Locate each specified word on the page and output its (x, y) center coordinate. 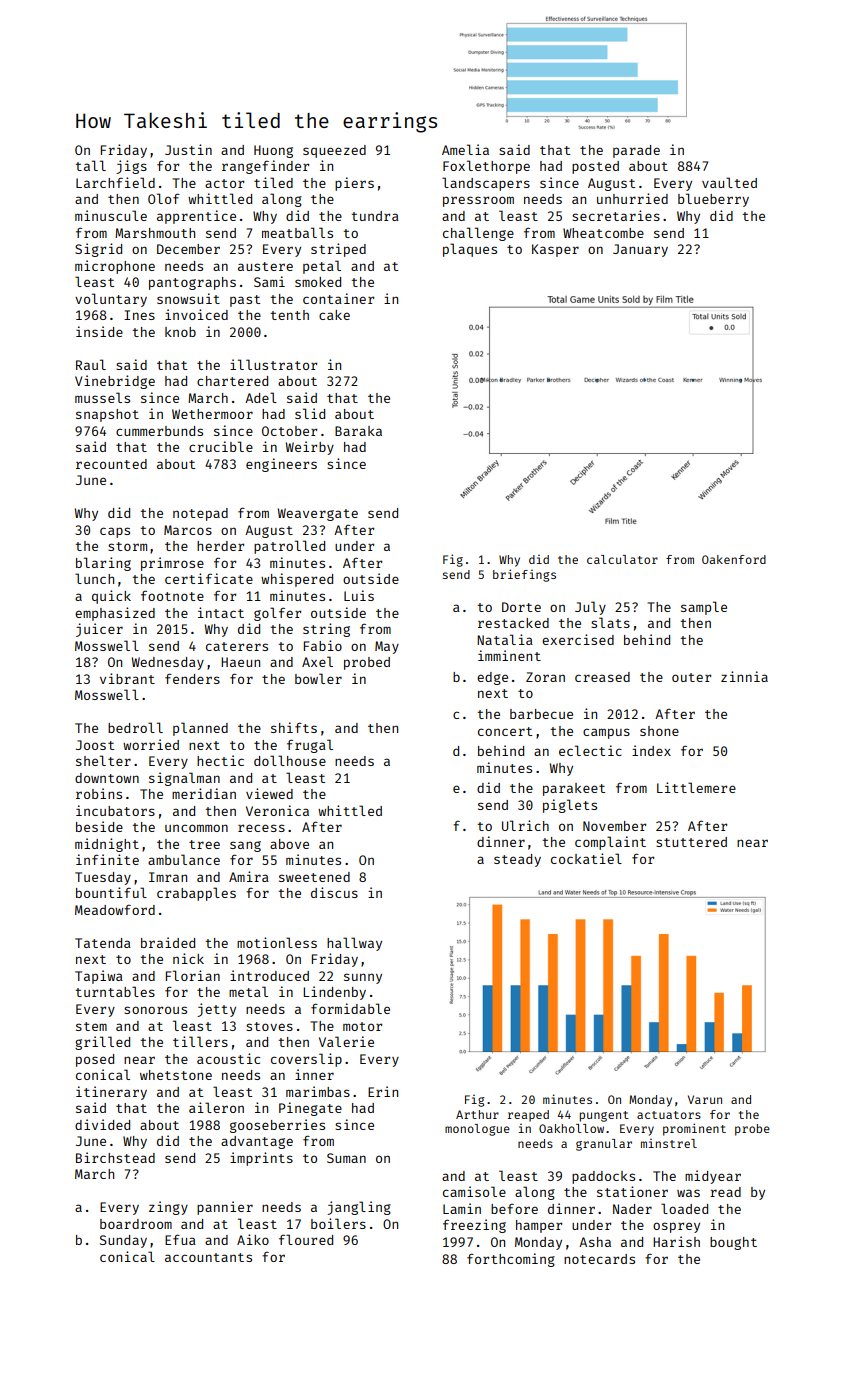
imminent (509, 655)
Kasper (555, 250)
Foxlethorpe (486, 167)
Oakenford (734, 559)
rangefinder (265, 167)
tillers (200, 1041)
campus (606, 733)
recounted (111, 464)
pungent (604, 1116)
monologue (477, 1130)
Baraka (358, 431)
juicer (99, 630)
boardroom (136, 1224)
